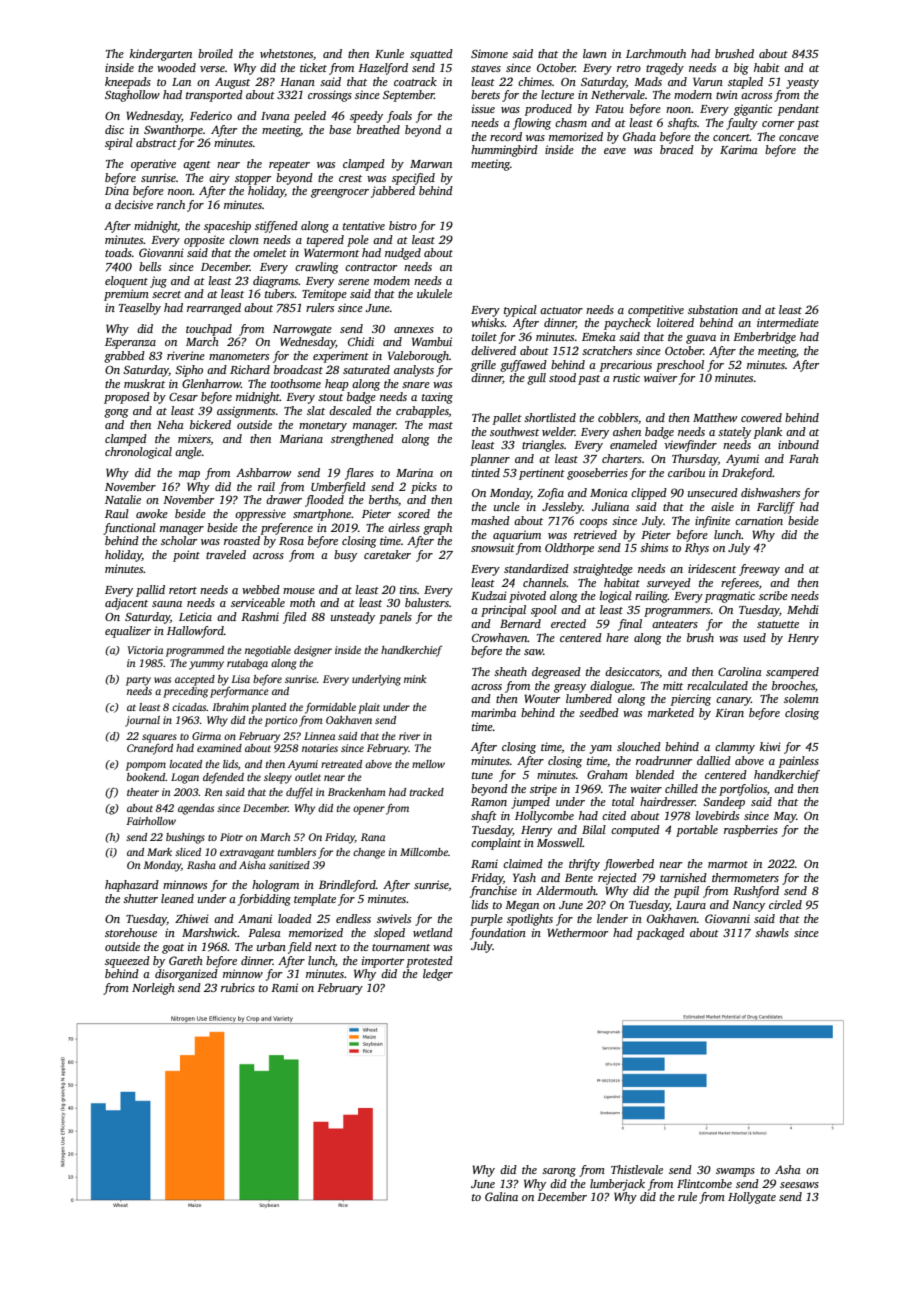 The width and height of the screenshot is (924, 1308). I want to click on muskrat, so click(144, 383).
